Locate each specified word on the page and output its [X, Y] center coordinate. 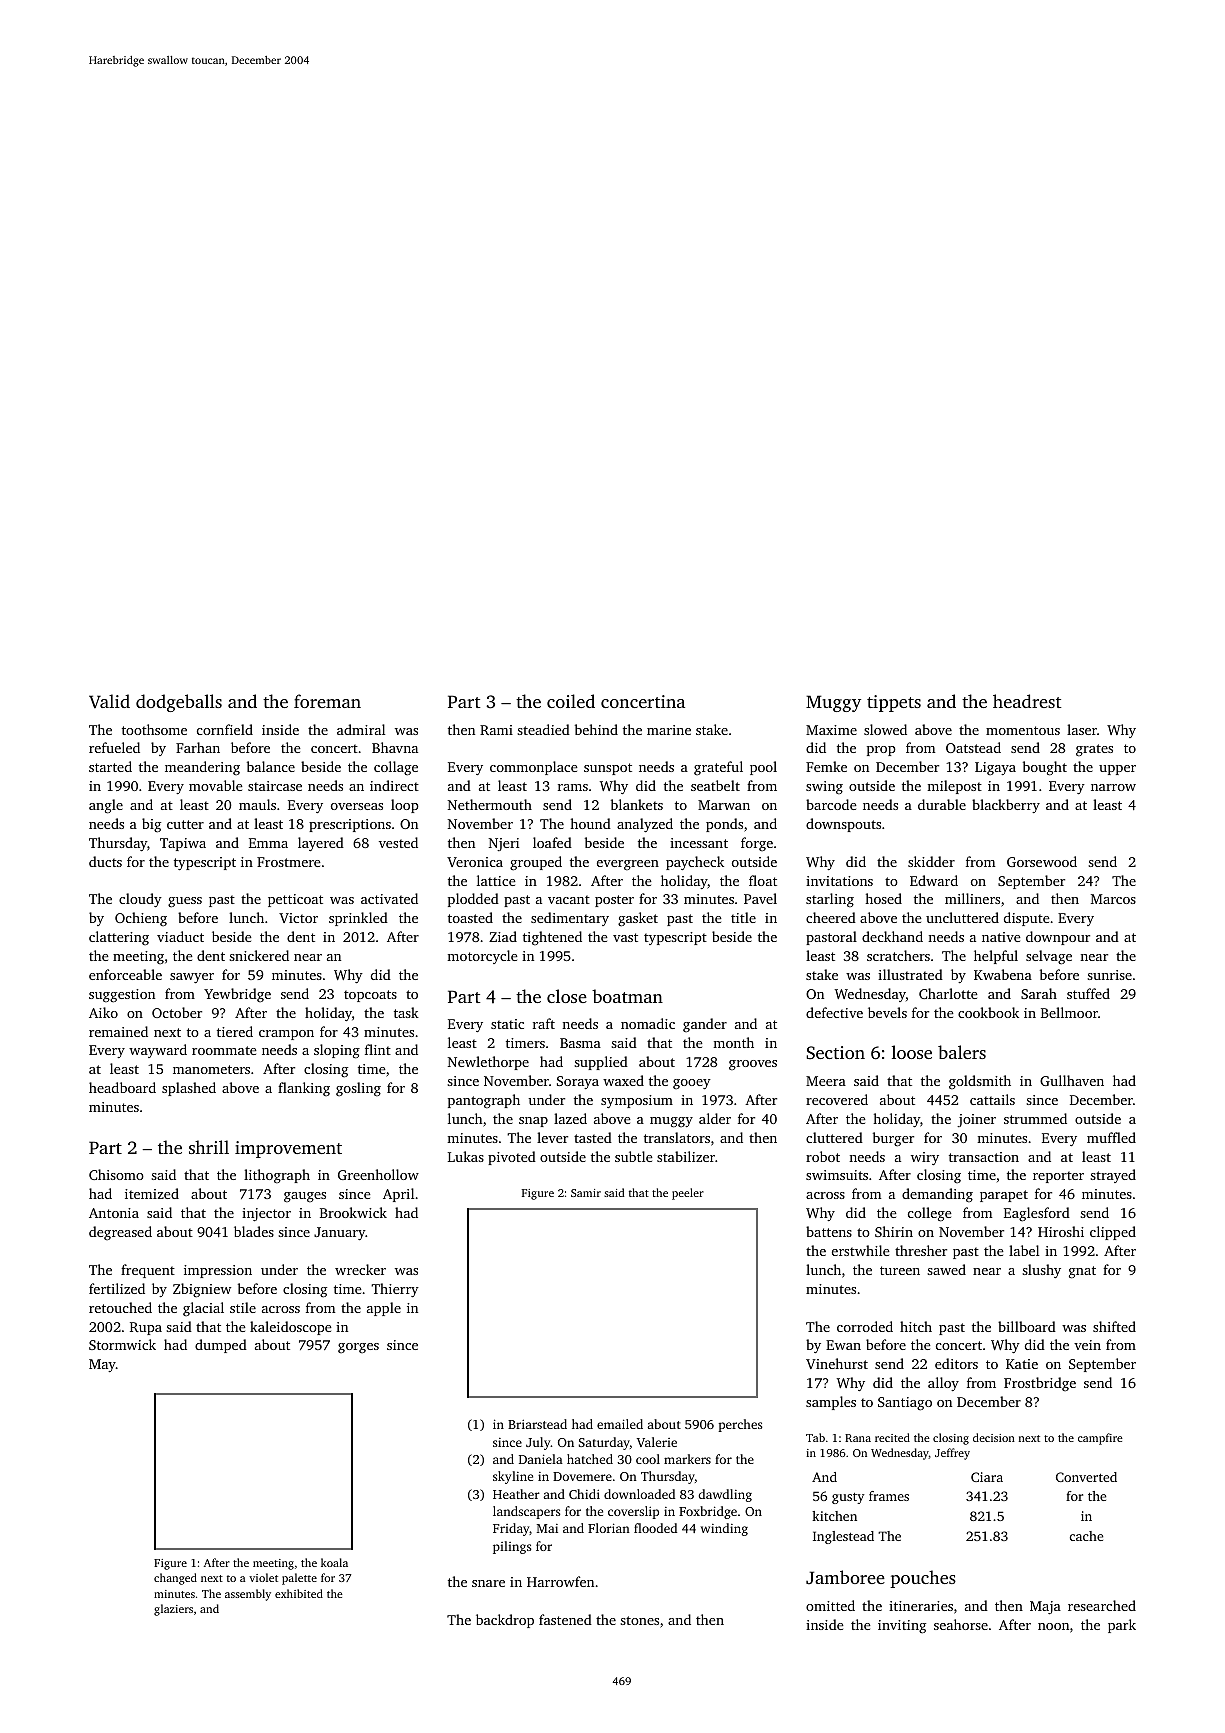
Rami [496, 730]
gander [705, 1025]
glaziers [173, 1610]
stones [639, 1620]
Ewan [843, 1345]
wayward [158, 1051]
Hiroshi [1061, 1231]
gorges [358, 1348]
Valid [109, 701]
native [1001, 937]
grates [1094, 750]
